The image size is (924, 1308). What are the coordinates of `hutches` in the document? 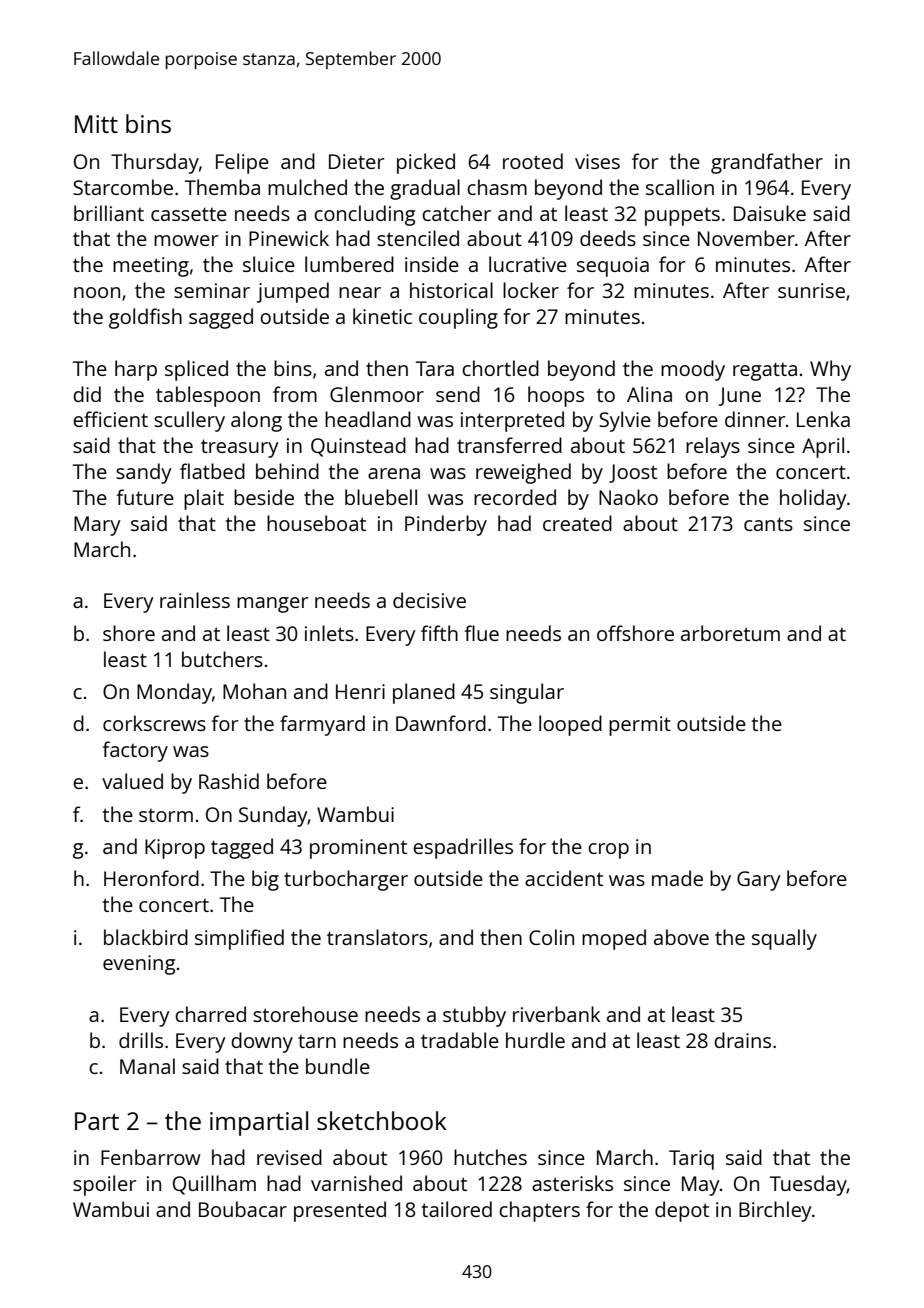 It's located at (490, 1157).
